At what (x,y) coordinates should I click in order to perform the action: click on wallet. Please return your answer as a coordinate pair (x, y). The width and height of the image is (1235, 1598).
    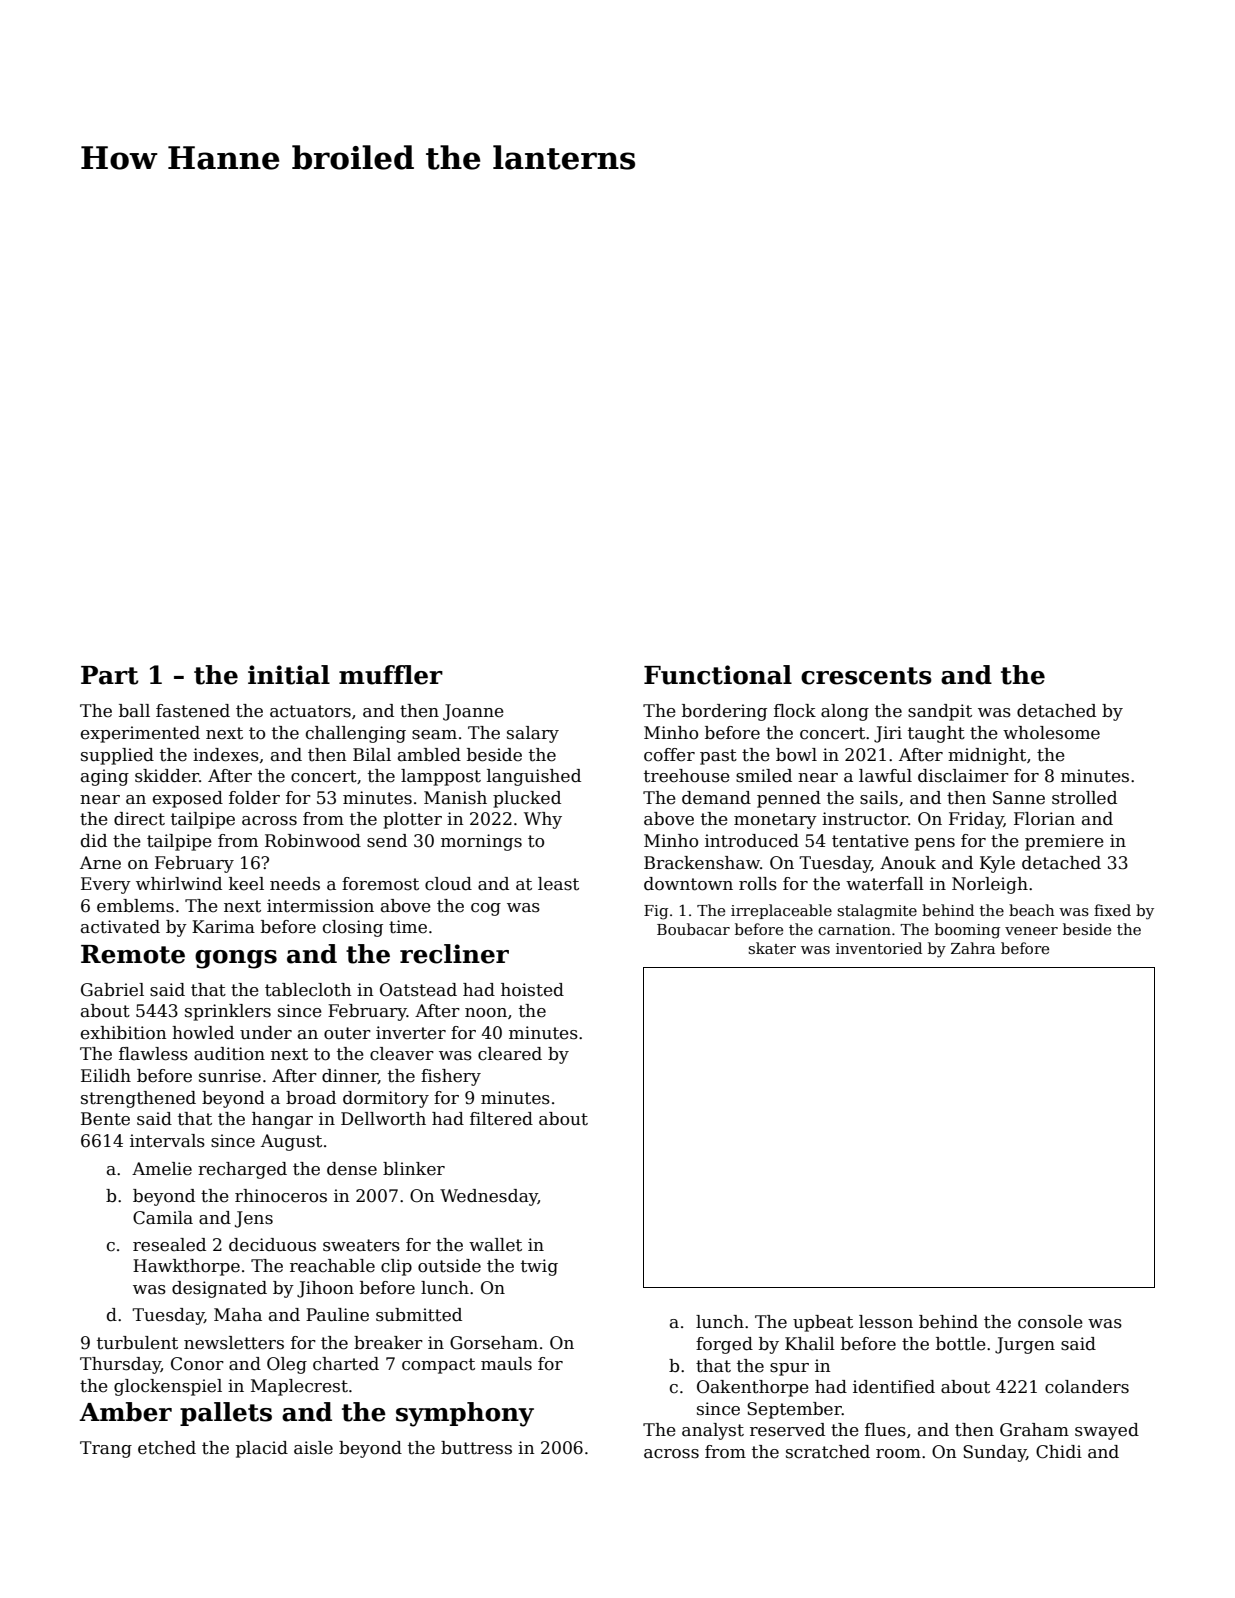
    Looking at the image, I should click on (495, 1245).
